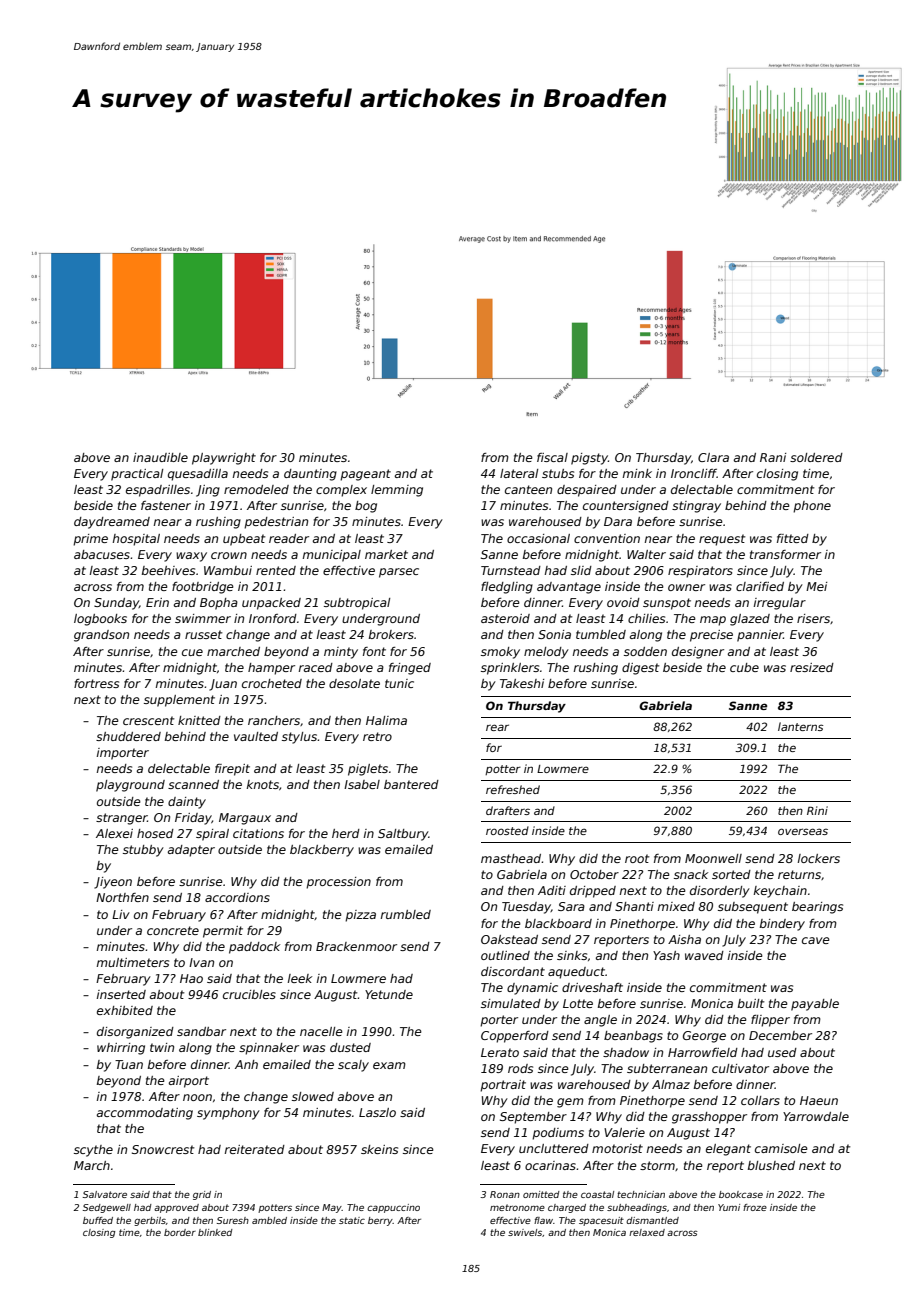 This screenshot has height=1308, width=924. Describe the element at coordinates (379, 1149) in the screenshot. I see `skeins` at that location.
